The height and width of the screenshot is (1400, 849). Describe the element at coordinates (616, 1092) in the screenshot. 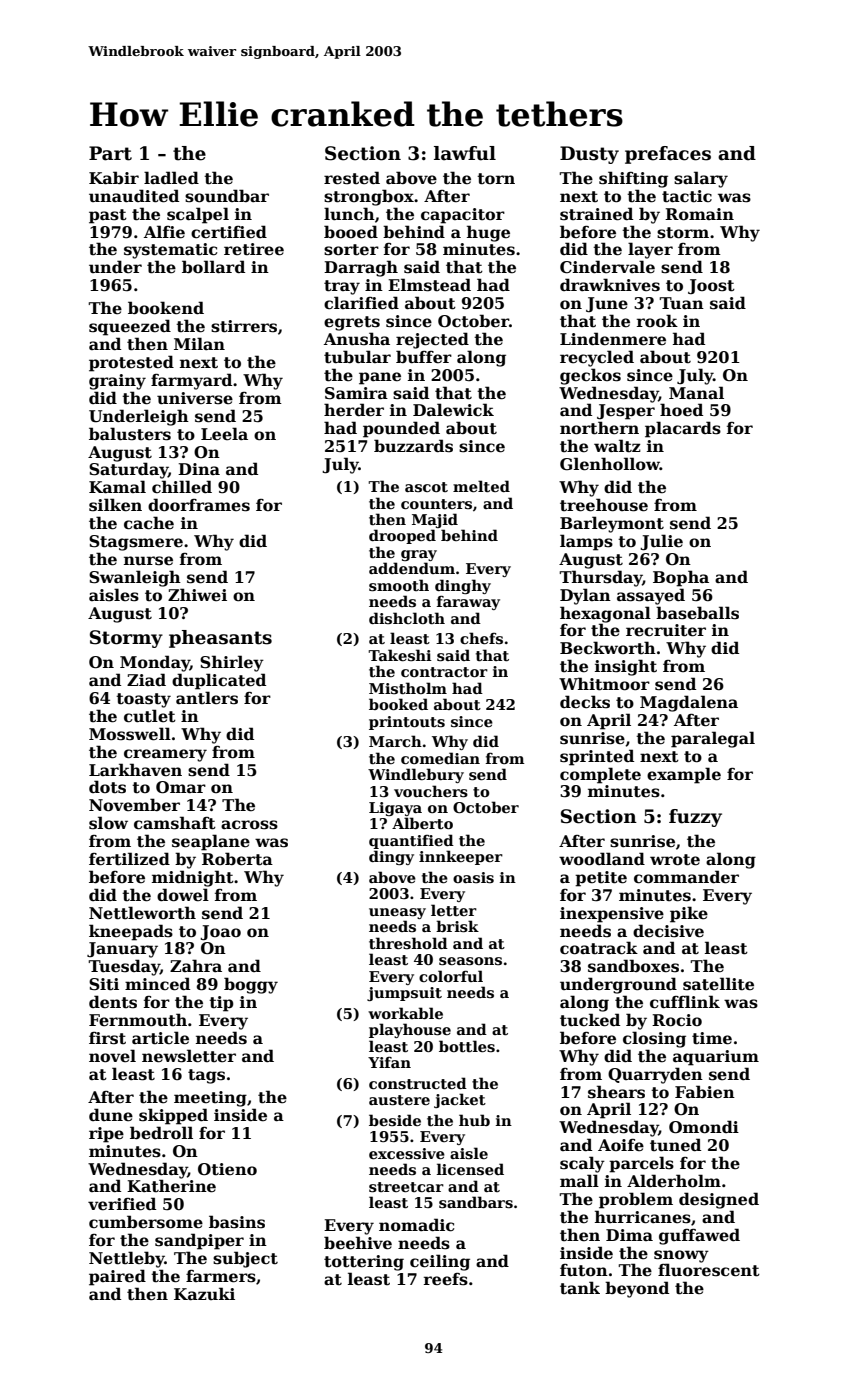

I see `shears` at that location.
